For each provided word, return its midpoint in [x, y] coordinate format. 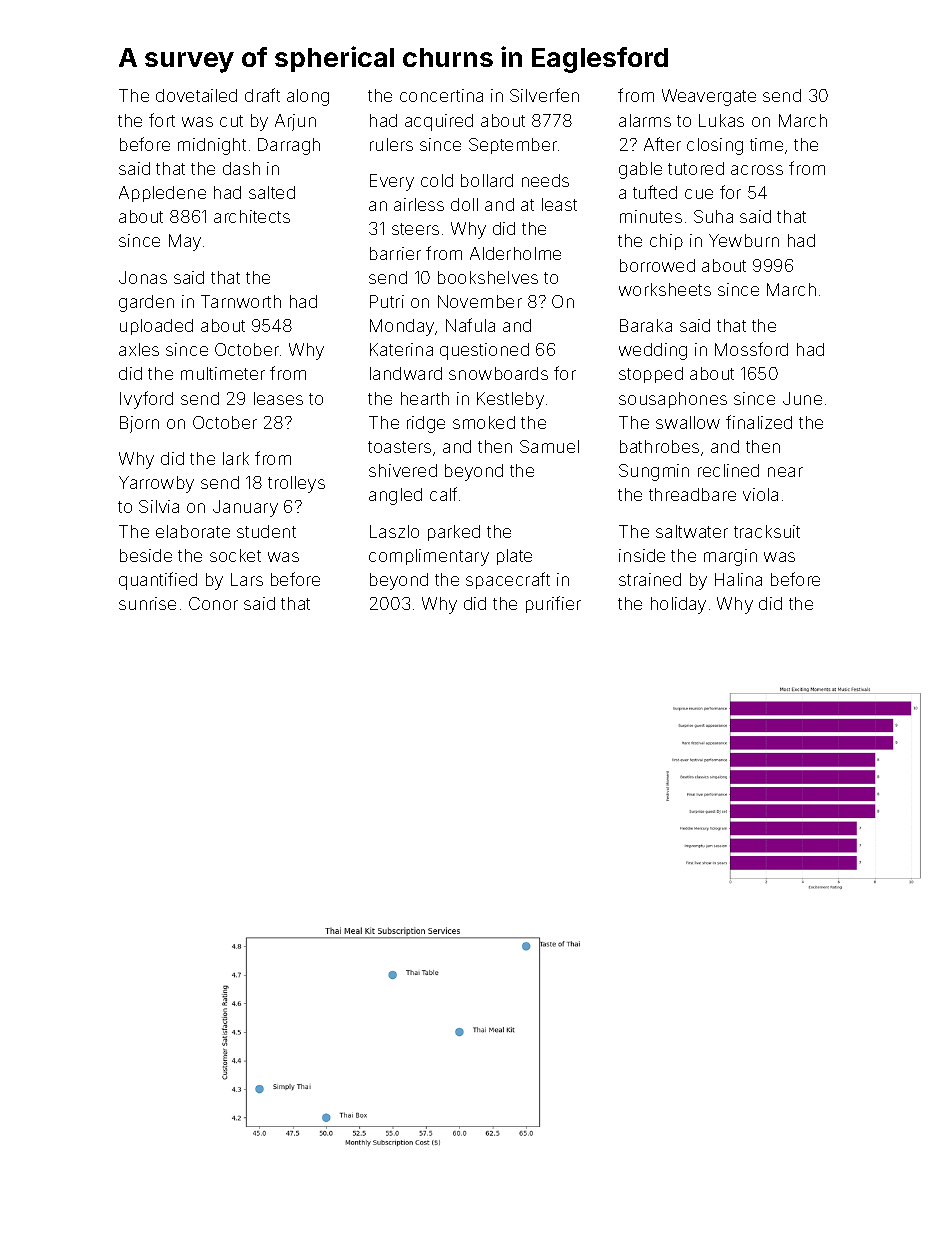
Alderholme [515, 253]
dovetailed [196, 95]
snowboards [498, 373]
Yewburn [744, 240]
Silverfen [544, 95]
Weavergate [709, 97]
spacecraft [508, 580]
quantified [158, 581]
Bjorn [139, 424]
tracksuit [767, 531]
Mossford [751, 349]
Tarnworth [241, 301]
